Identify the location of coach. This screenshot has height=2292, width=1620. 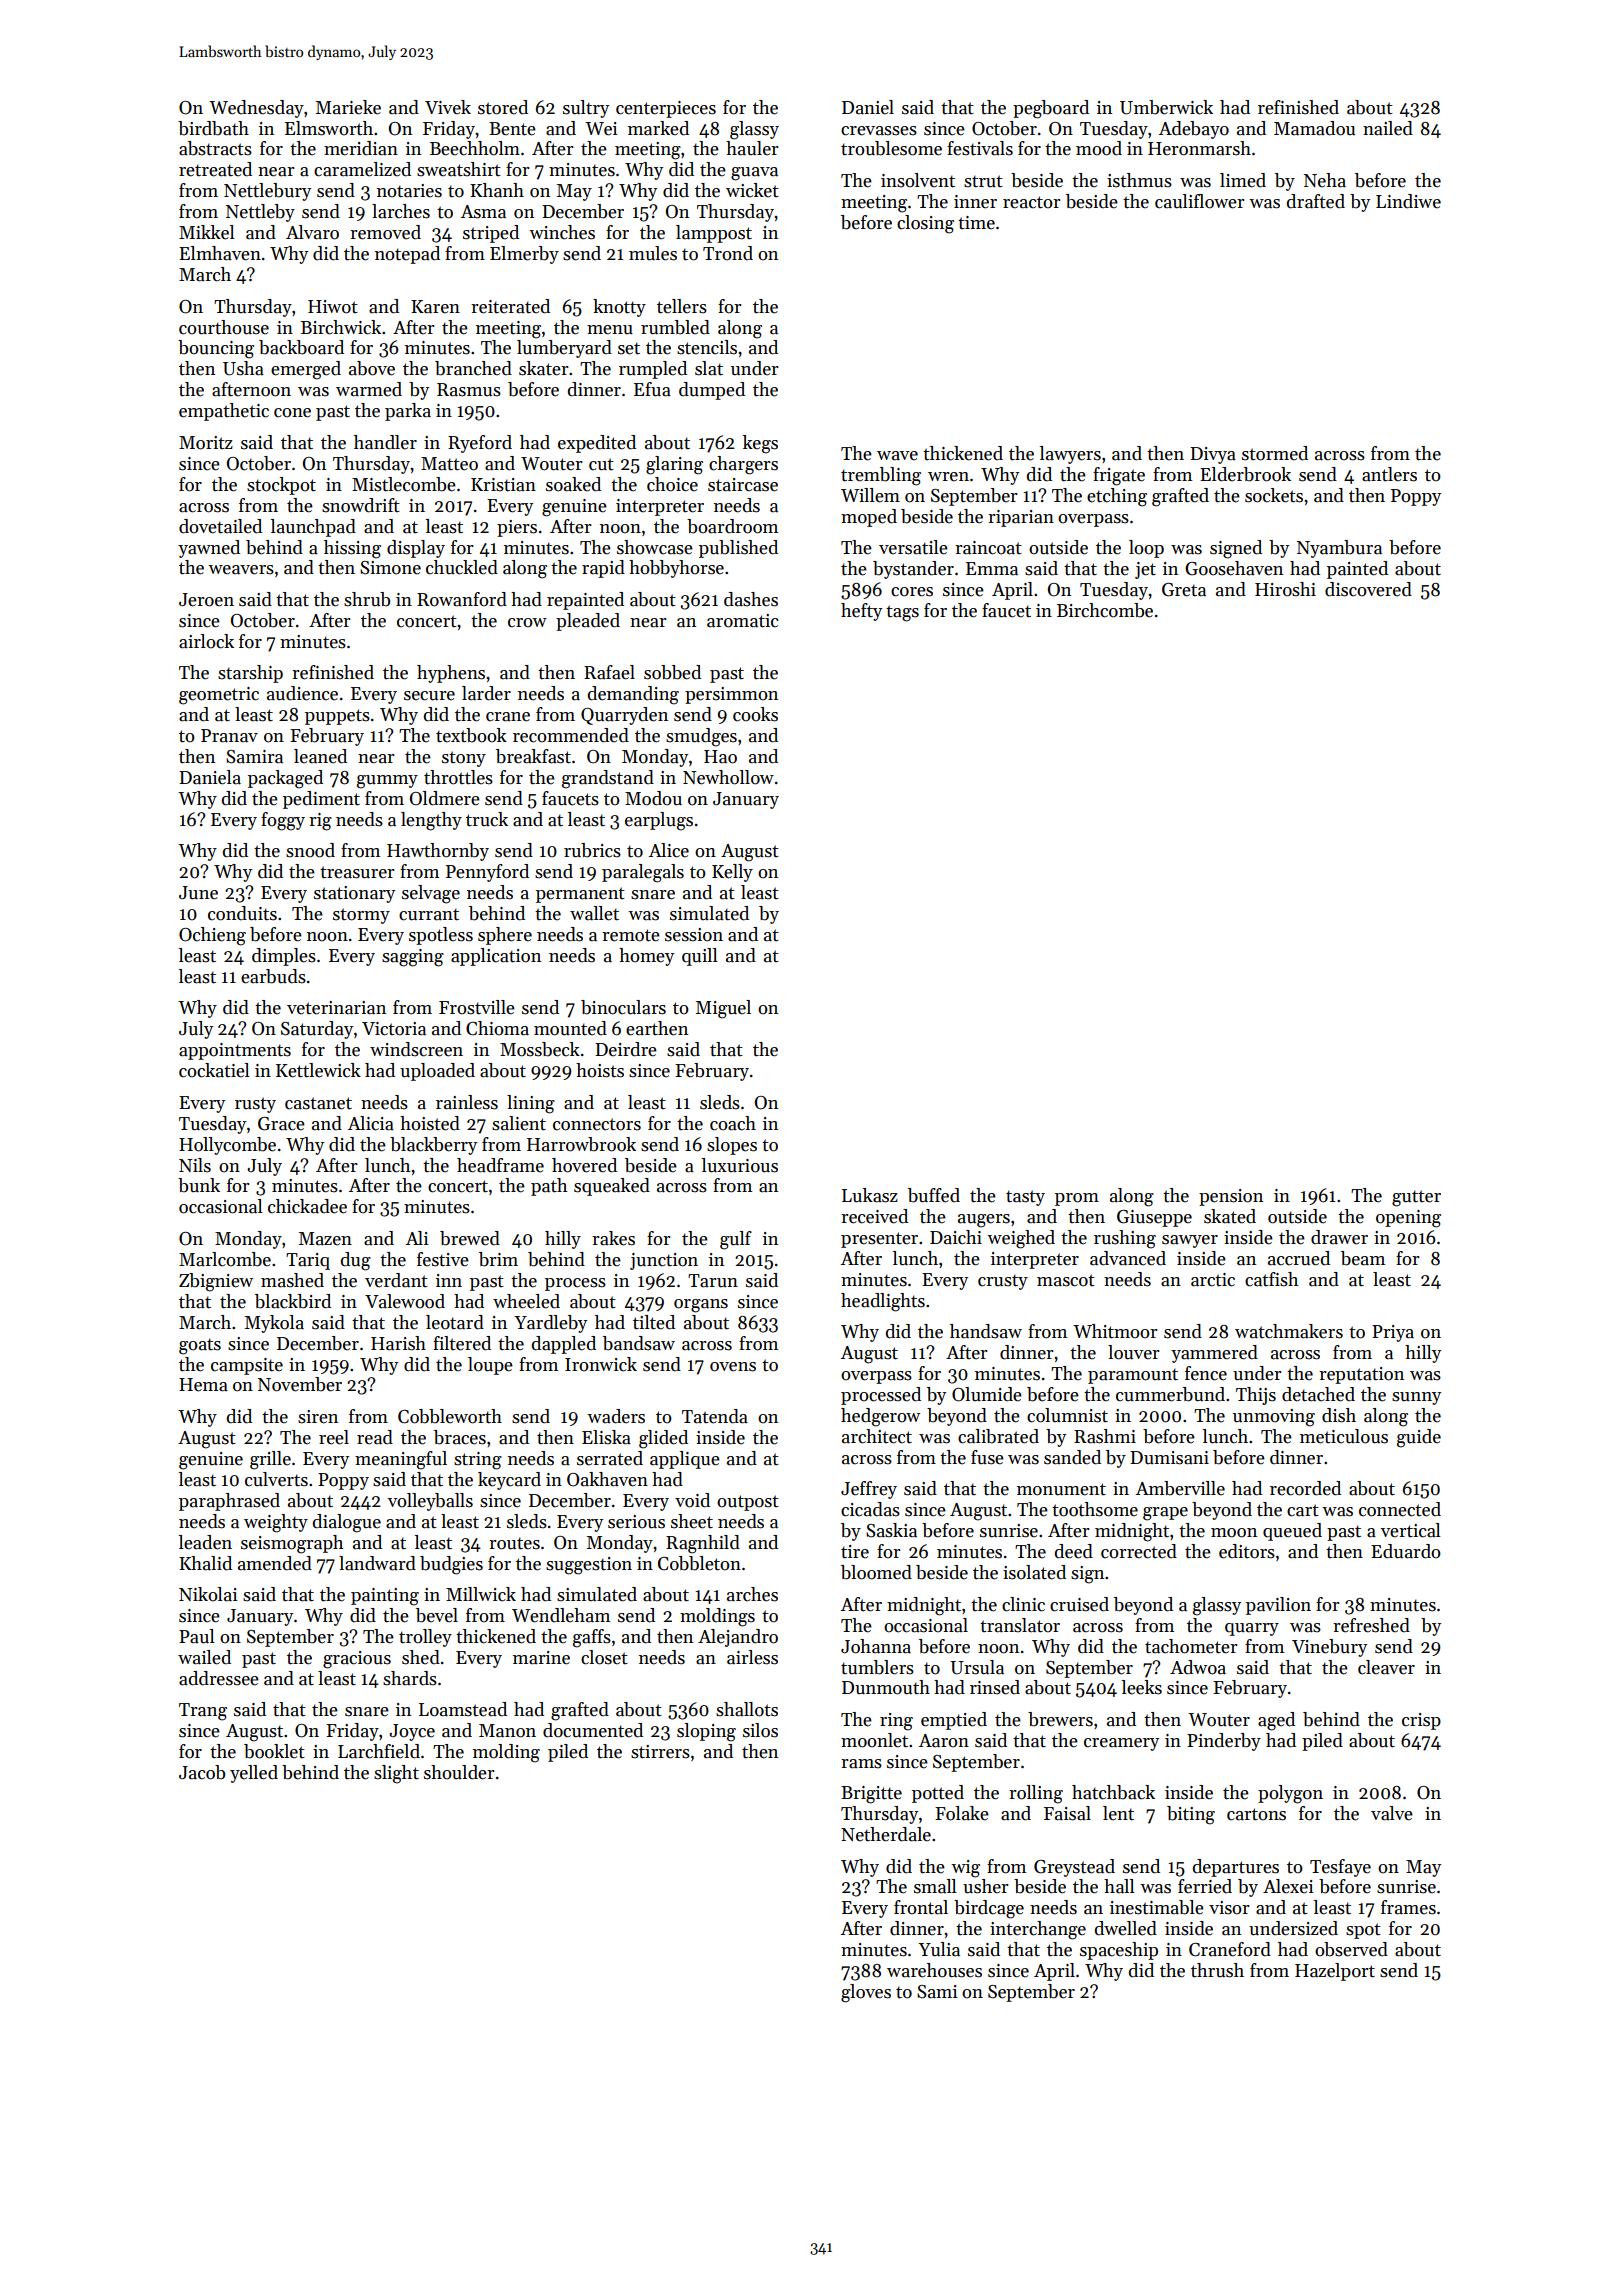
(733, 1123).
